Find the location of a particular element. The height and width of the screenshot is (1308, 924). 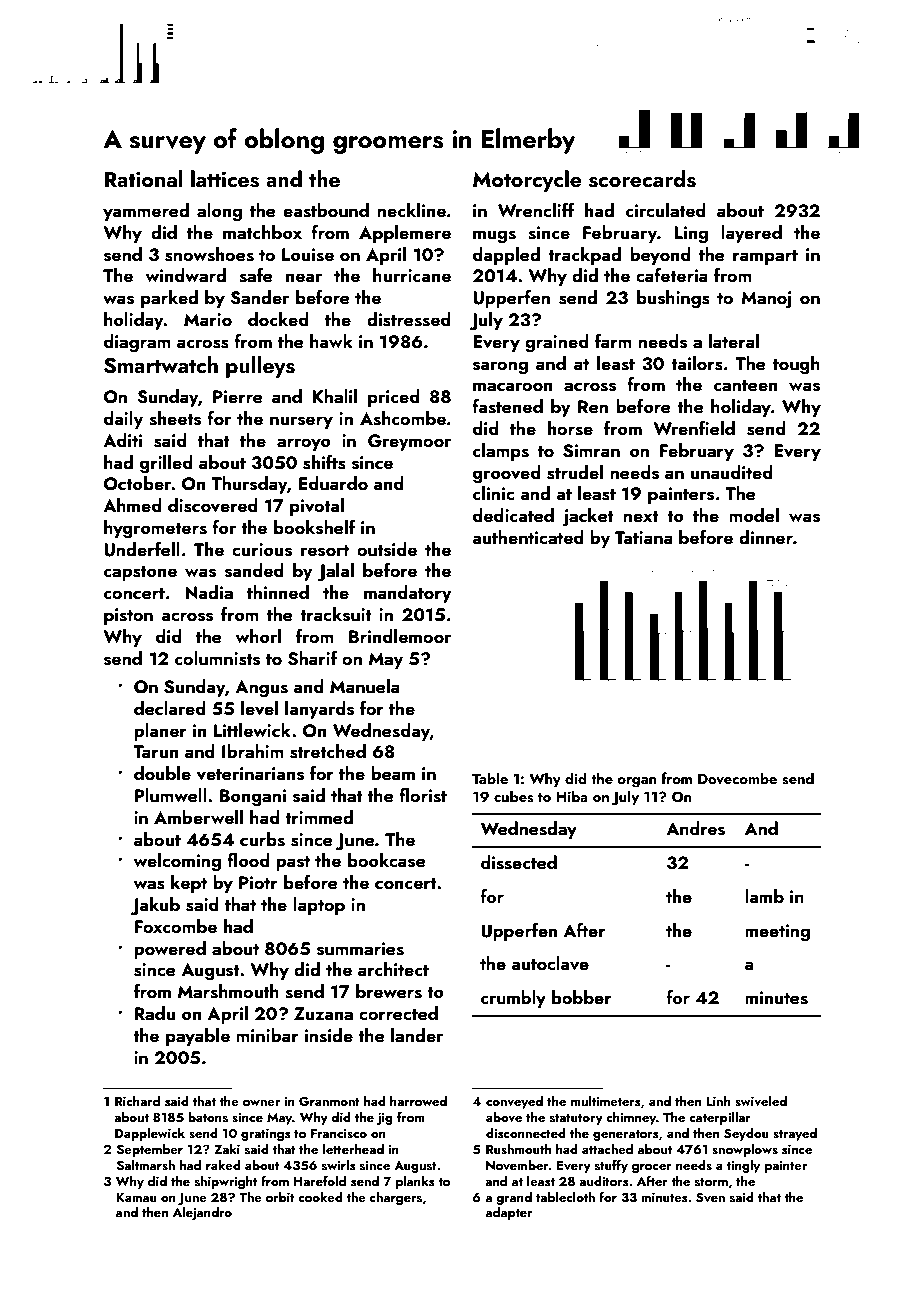

Alejandro is located at coordinates (202, 1213).
